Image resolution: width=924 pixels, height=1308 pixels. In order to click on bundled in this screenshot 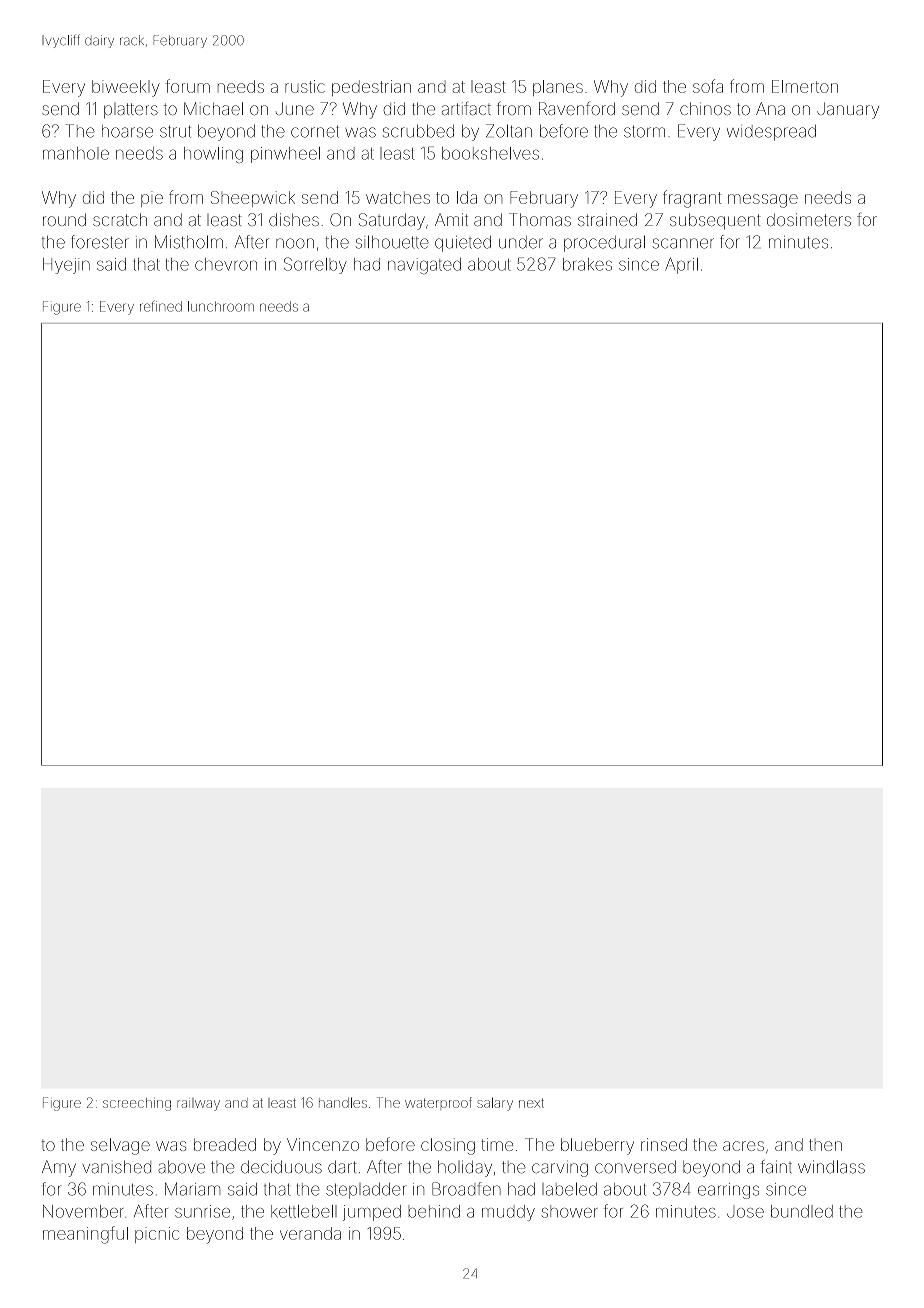, I will do `click(802, 1211)`.
